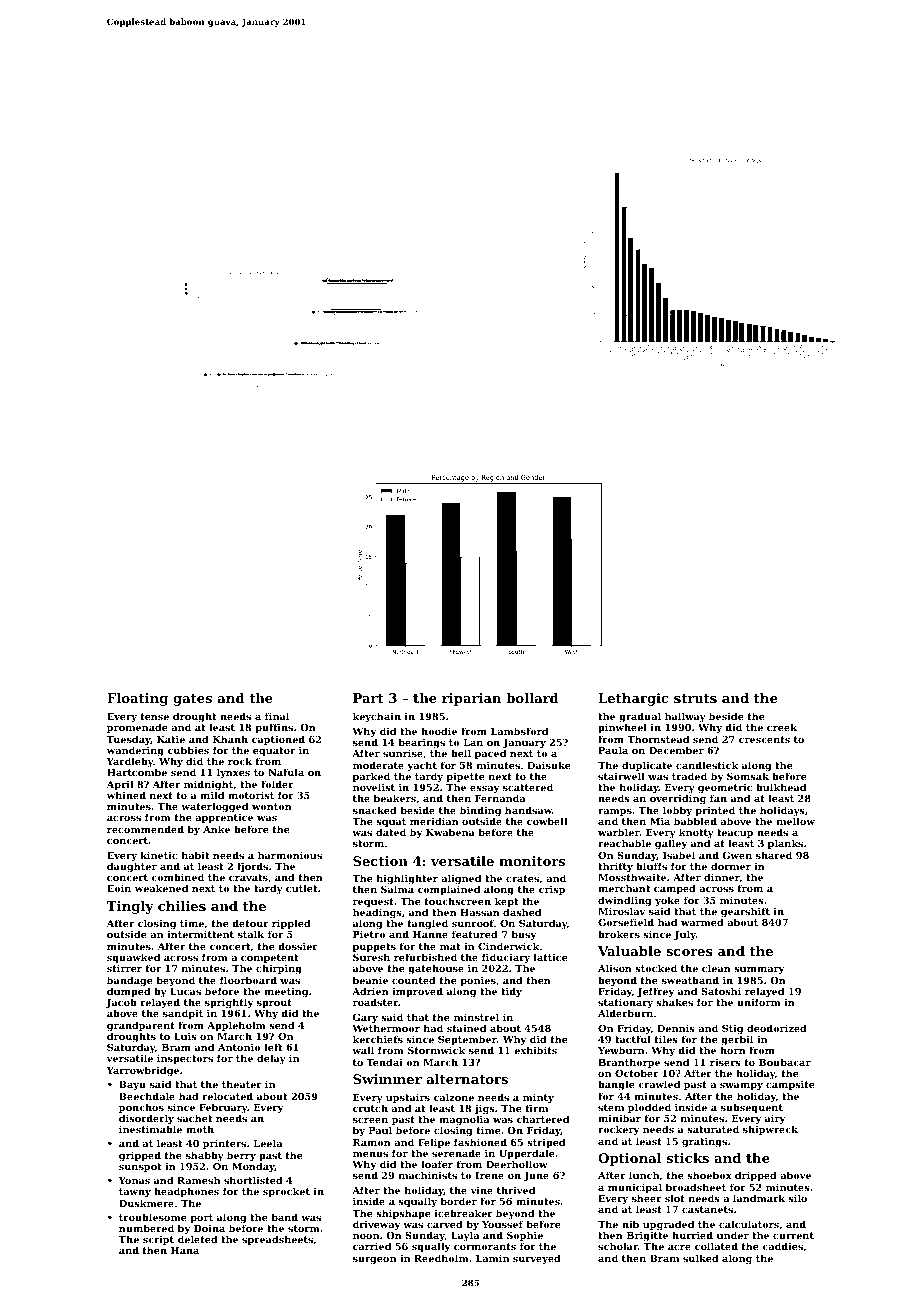  I want to click on beanie, so click(370, 980).
